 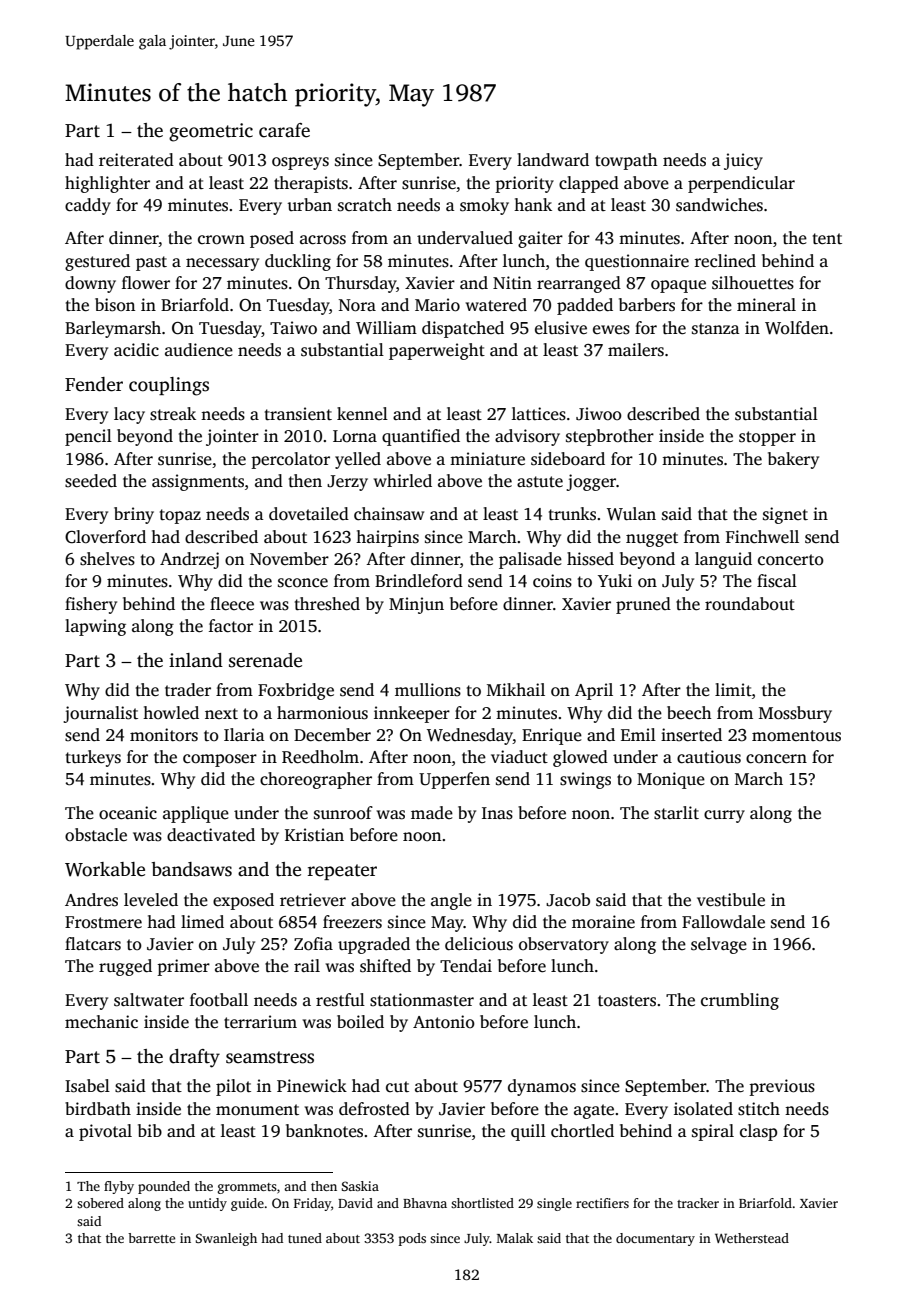 What do you see at coordinates (637, 262) in the screenshot?
I see `questionnaire` at bounding box center [637, 262].
